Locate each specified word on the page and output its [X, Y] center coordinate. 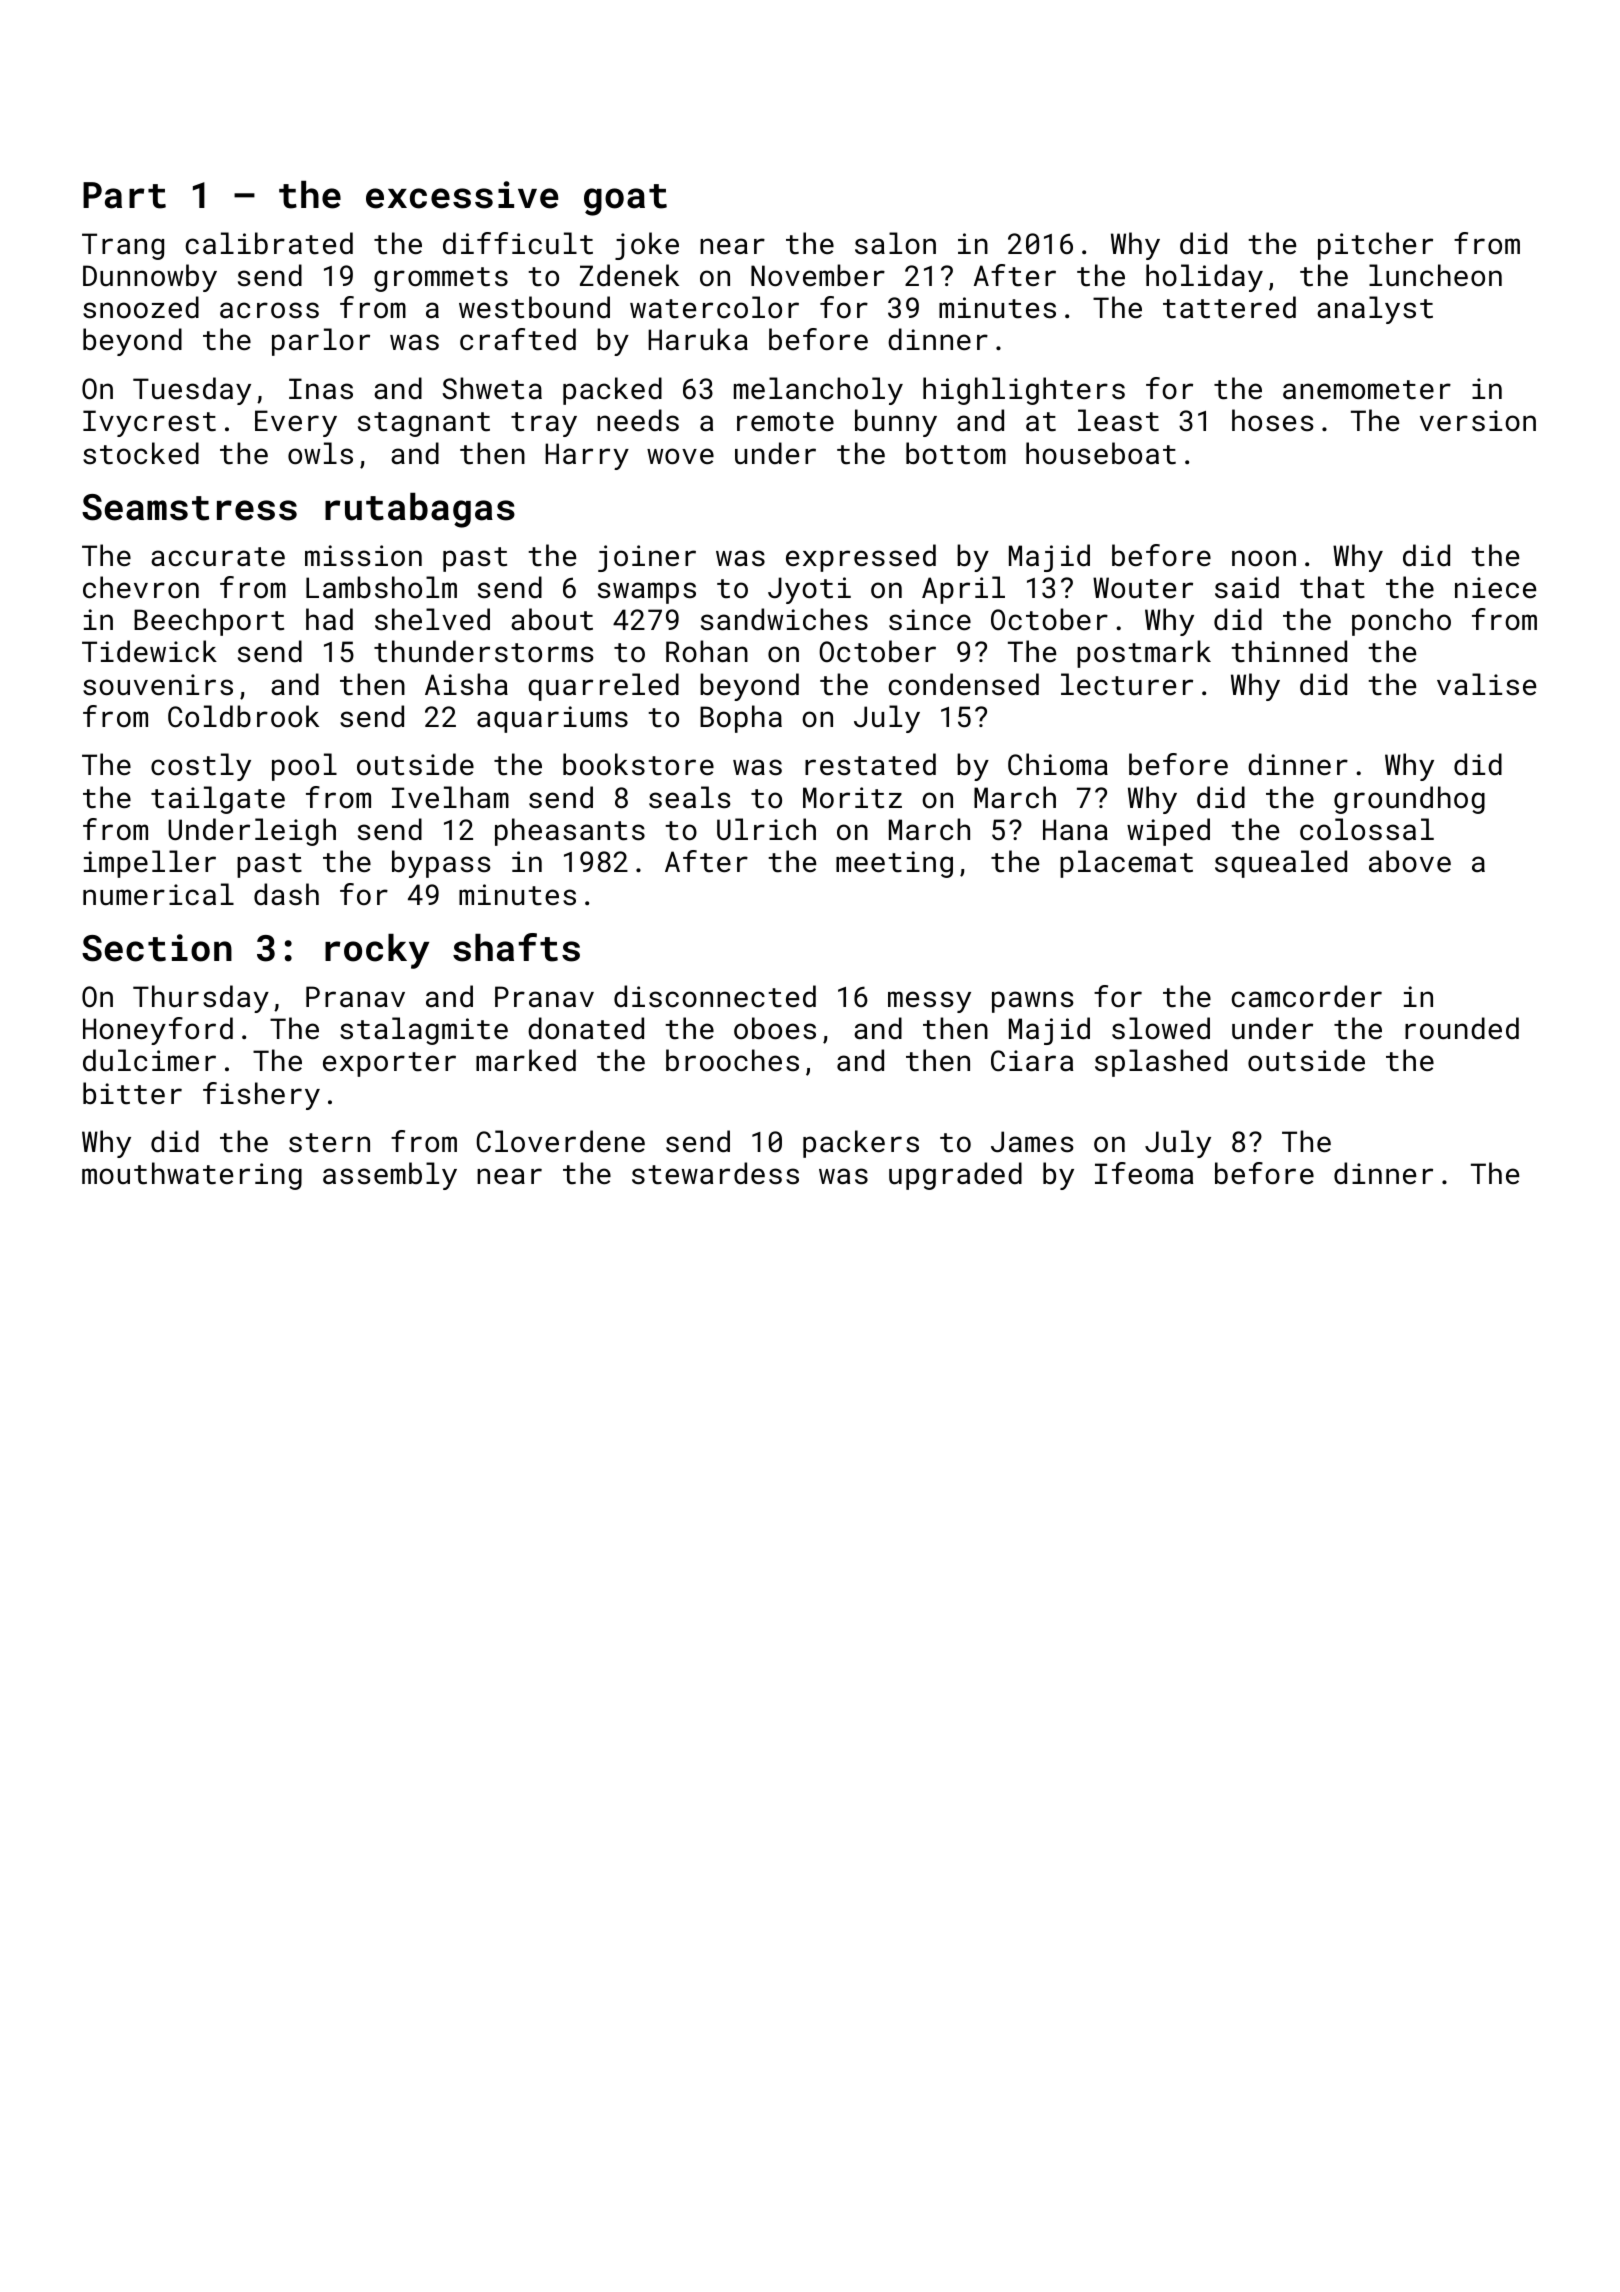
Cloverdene [561, 1141]
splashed [1161, 1063]
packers [861, 1144]
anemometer [1367, 390]
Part [124, 195]
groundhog [1409, 800]
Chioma [1058, 764]
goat [625, 200]
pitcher [1375, 246]
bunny [896, 423]
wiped [1168, 832]
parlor [321, 342]
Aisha [466, 684]
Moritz [852, 798]
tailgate [218, 800]
